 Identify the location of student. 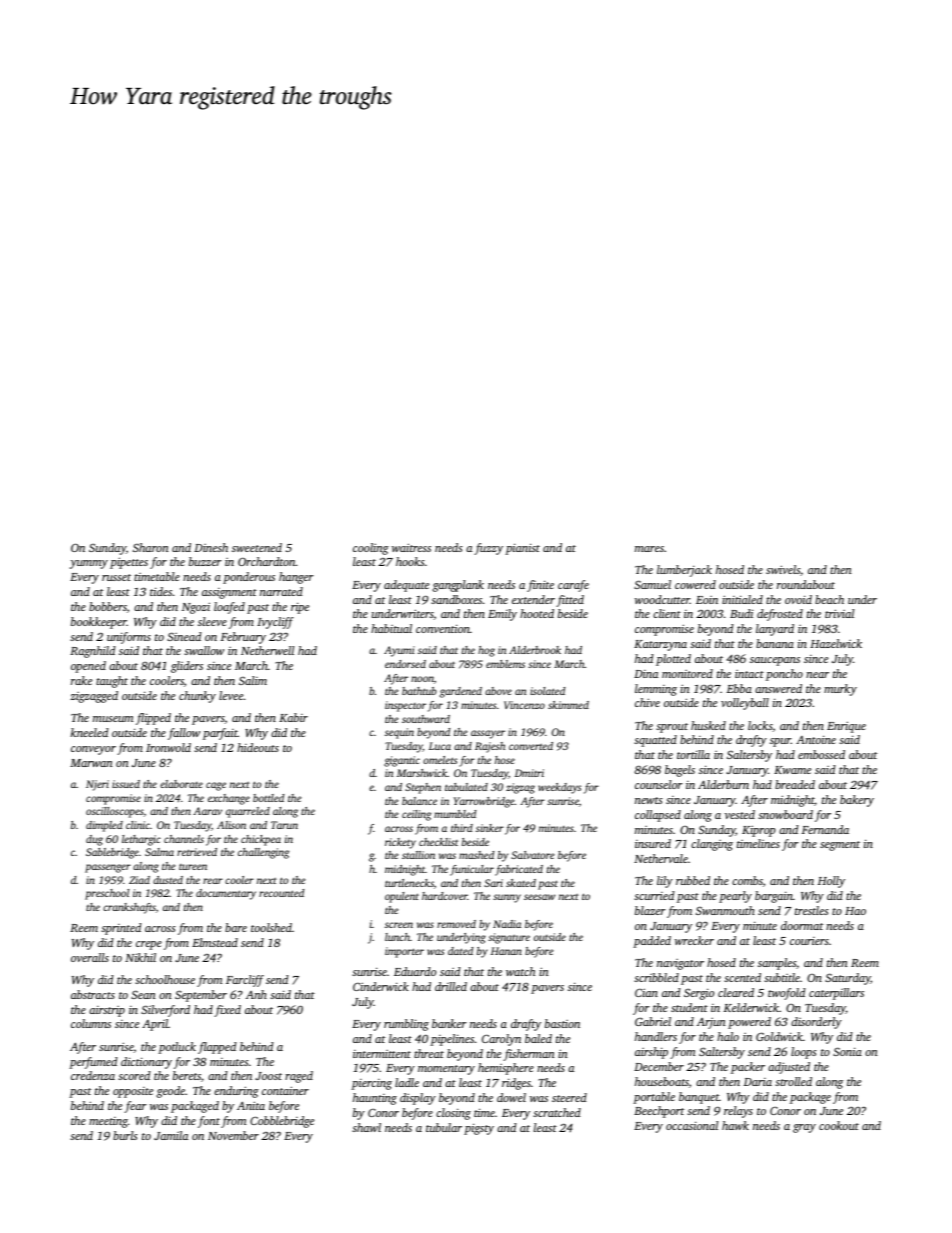
(689, 1007).
